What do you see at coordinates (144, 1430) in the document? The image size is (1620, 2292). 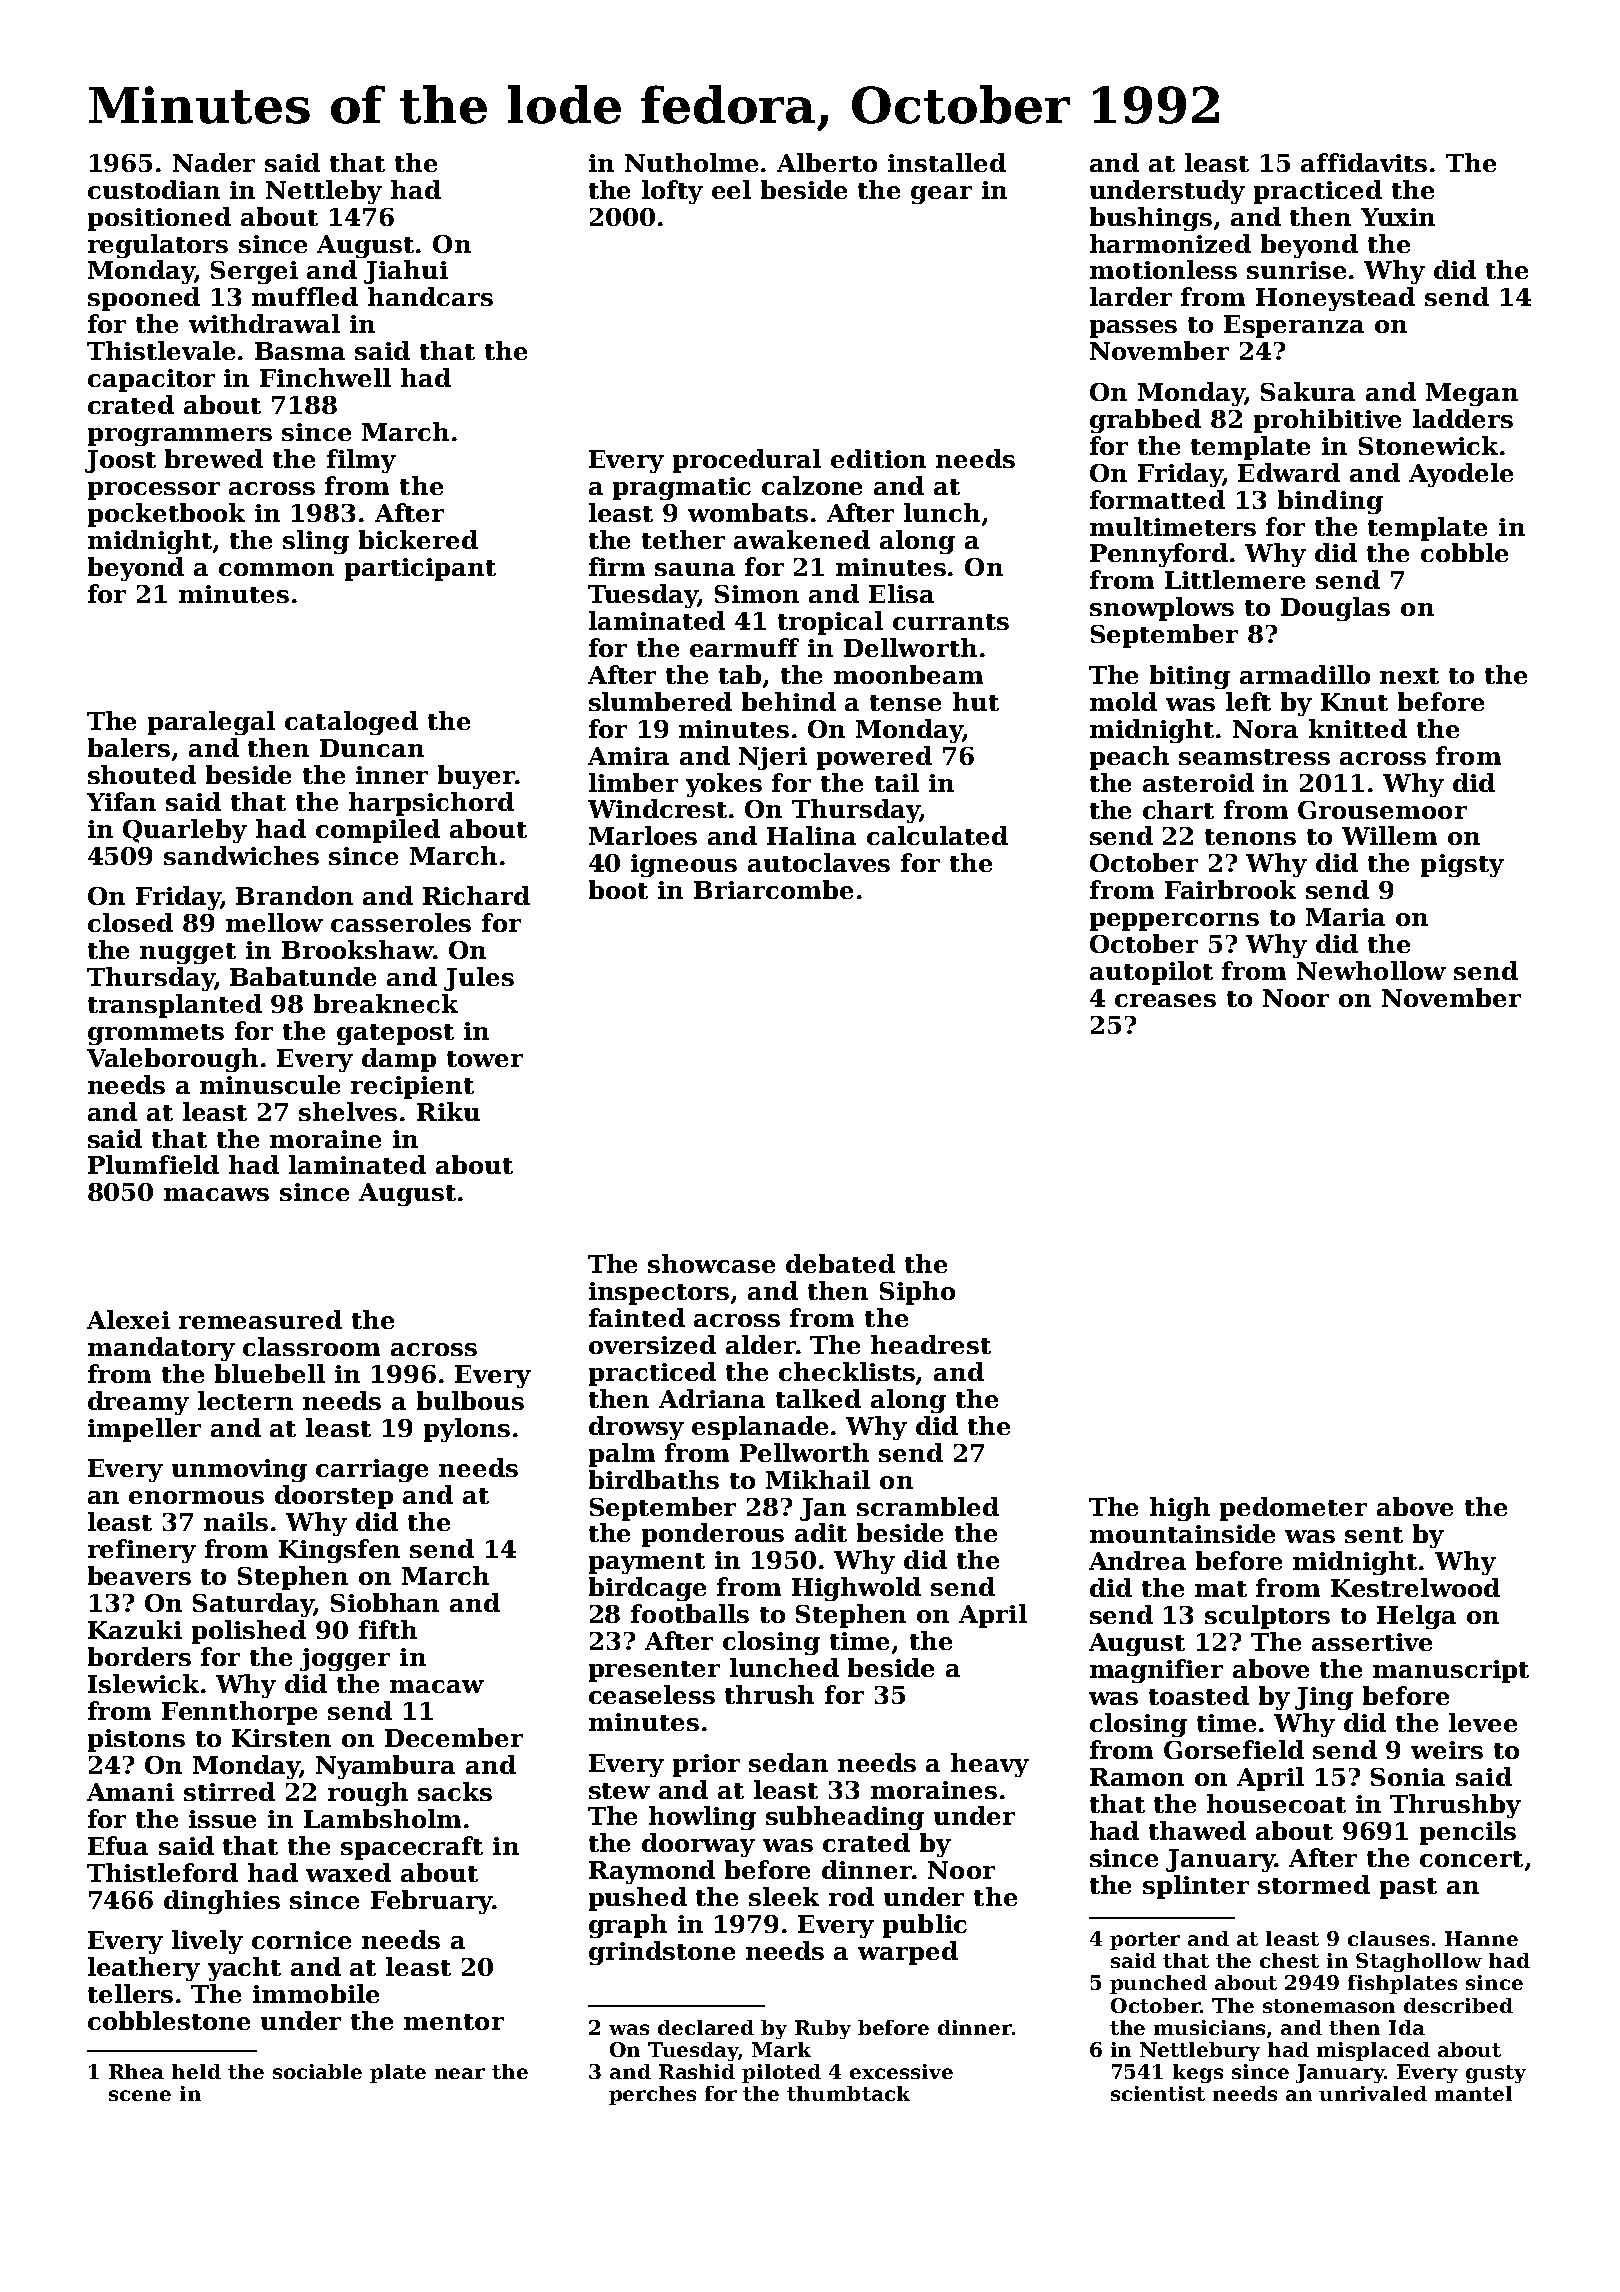 I see `impeller` at bounding box center [144, 1430].
